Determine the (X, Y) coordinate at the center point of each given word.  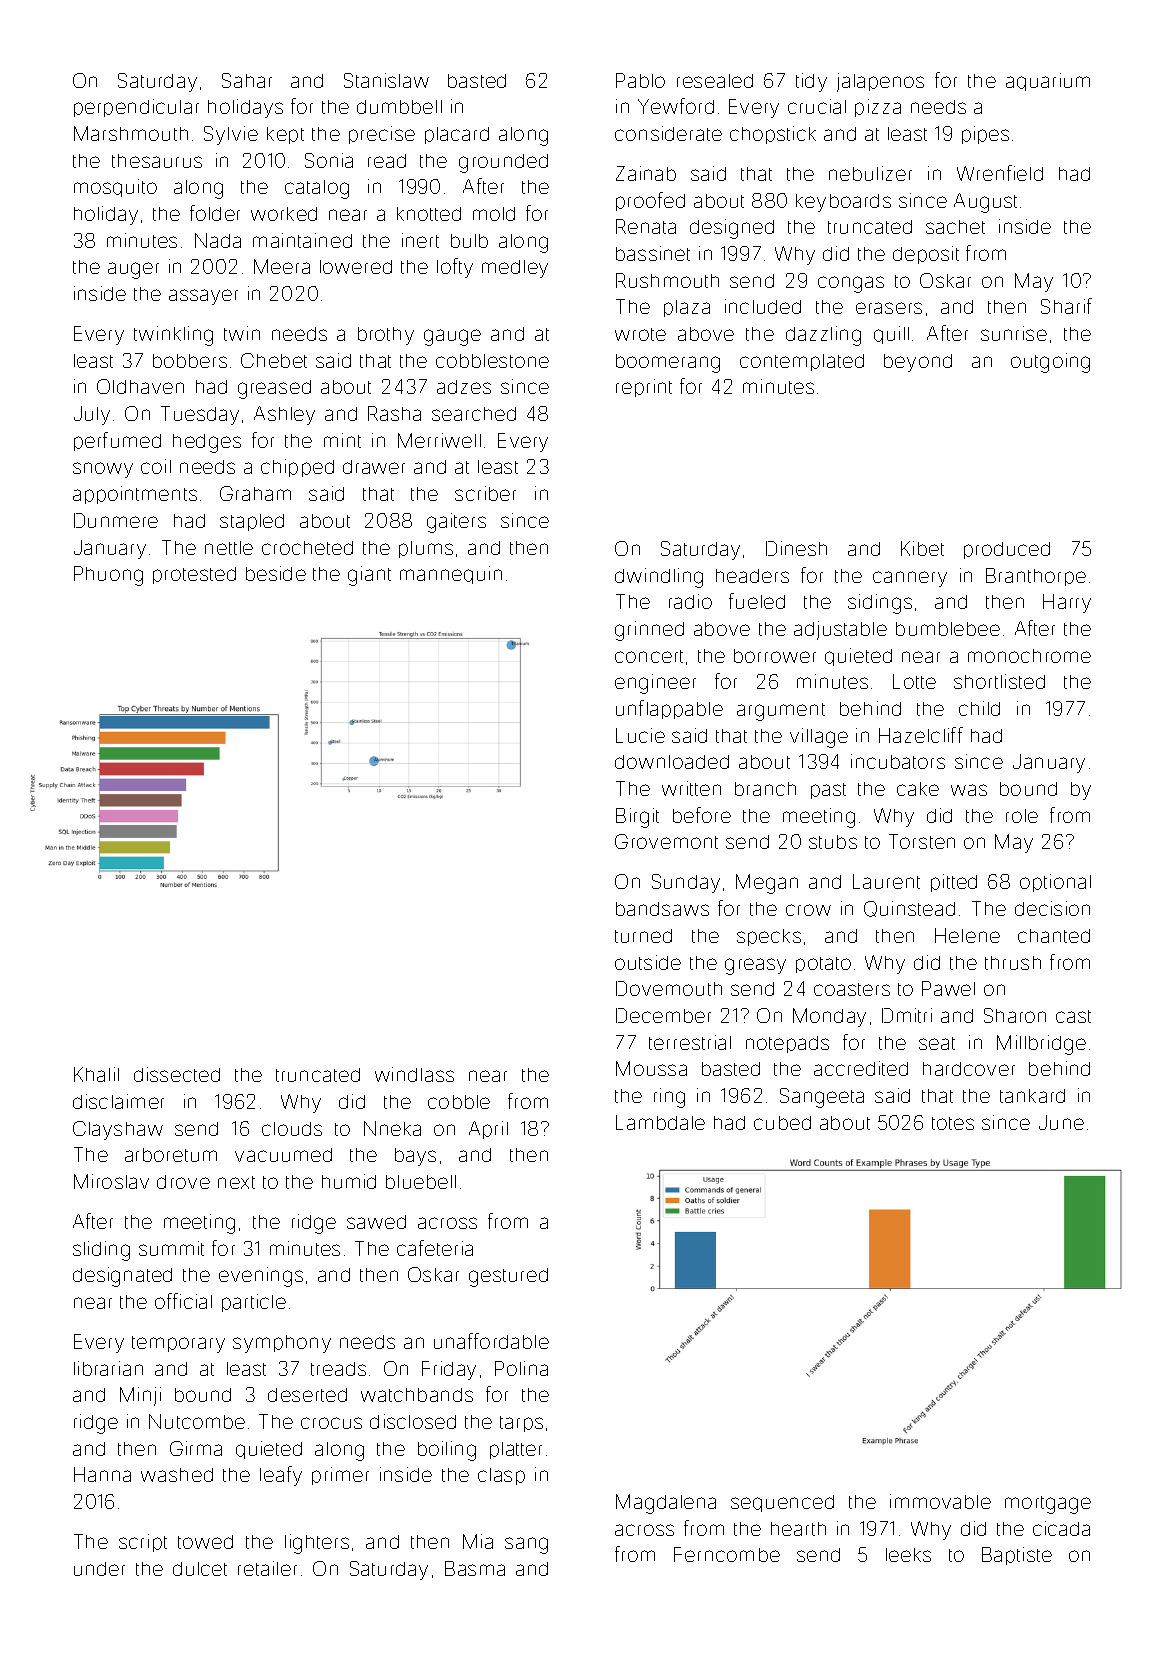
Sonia (329, 160)
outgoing (1050, 363)
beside (276, 573)
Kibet (922, 548)
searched (474, 414)
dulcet (200, 1569)
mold (494, 214)
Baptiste (1017, 1556)
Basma (475, 1568)
